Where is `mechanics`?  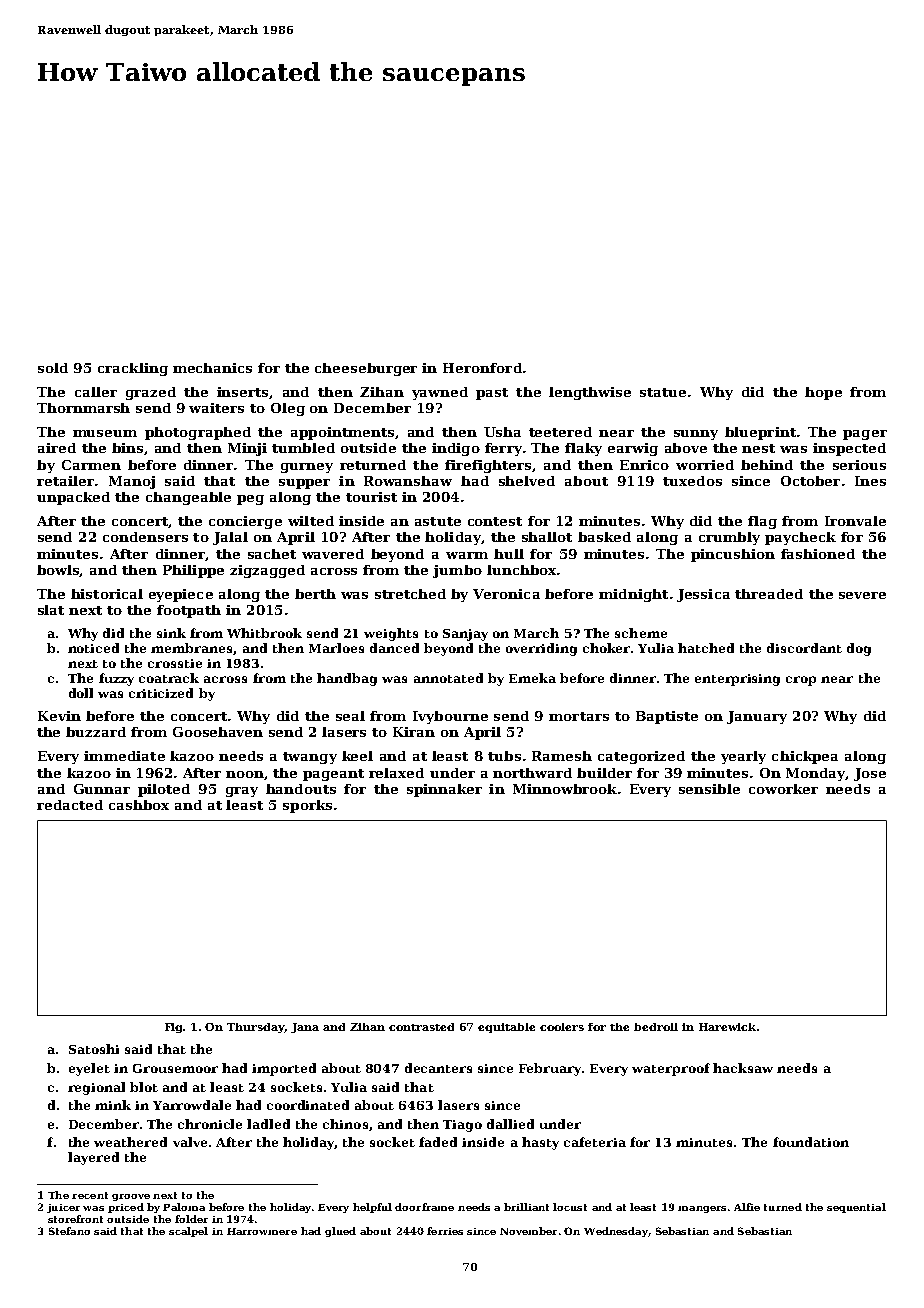 mechanics is located at coordinates (212, 368).
